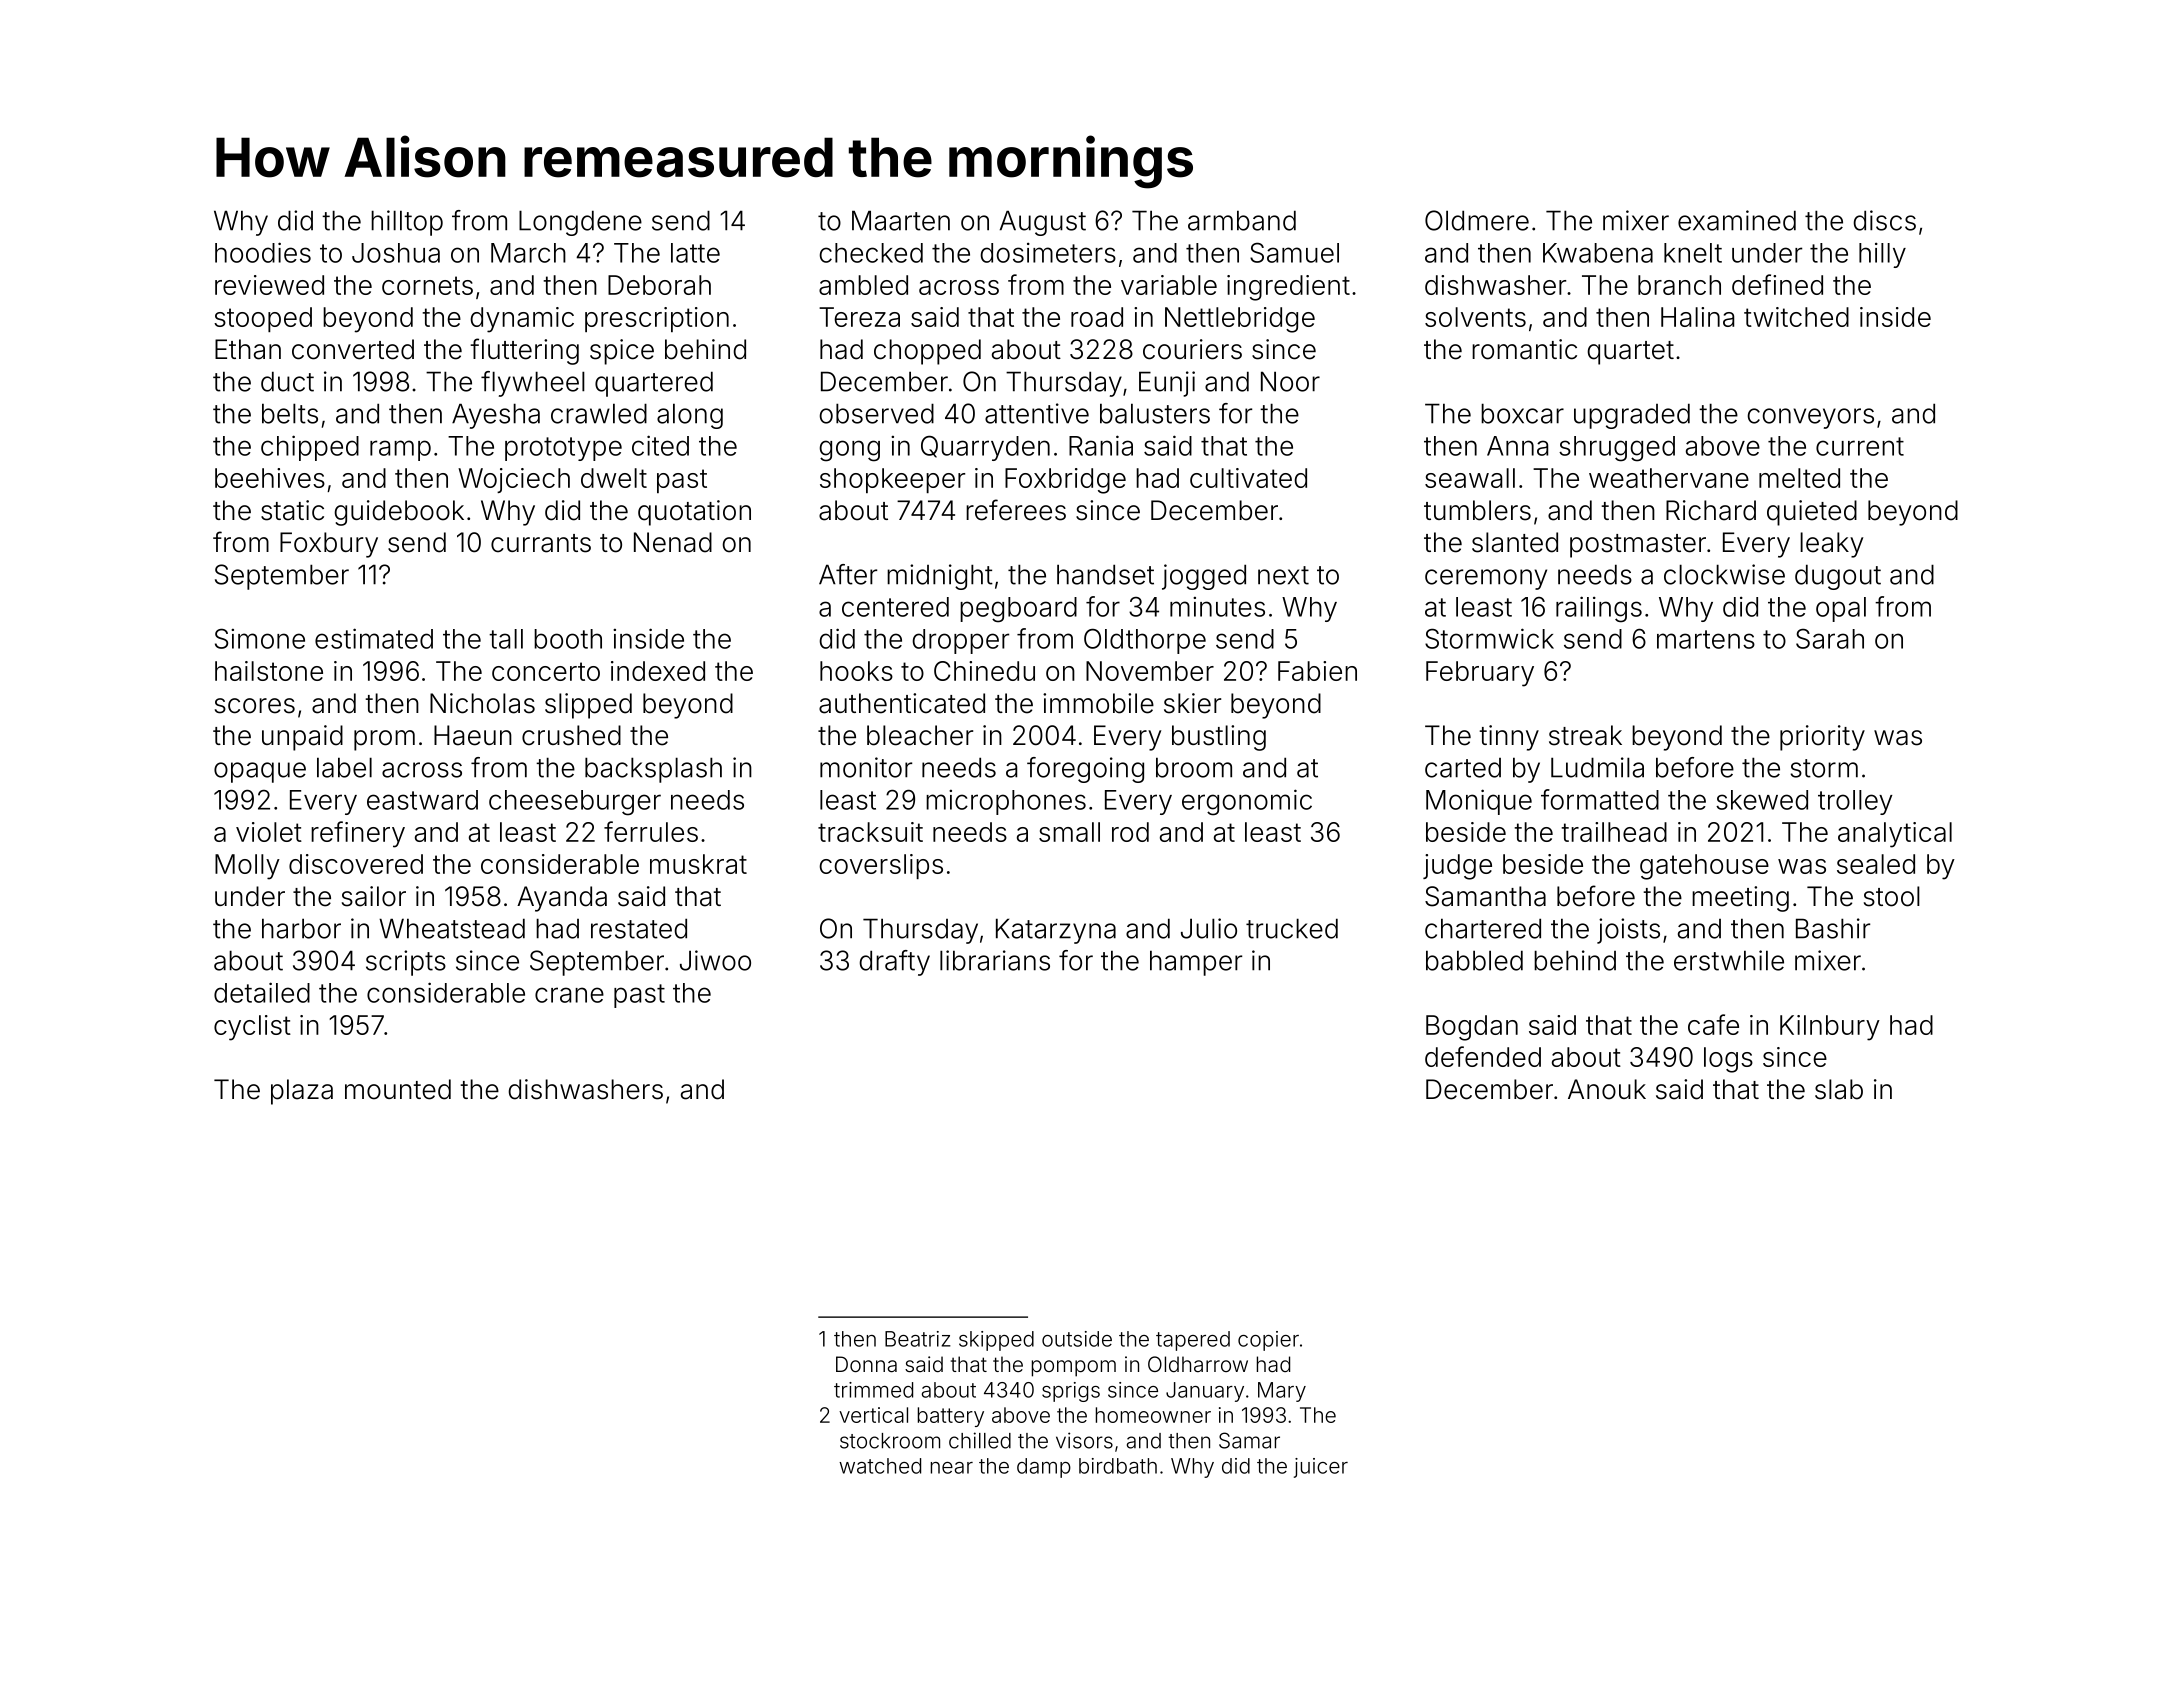  I want to click on Mary, so click(1282, 1392).
